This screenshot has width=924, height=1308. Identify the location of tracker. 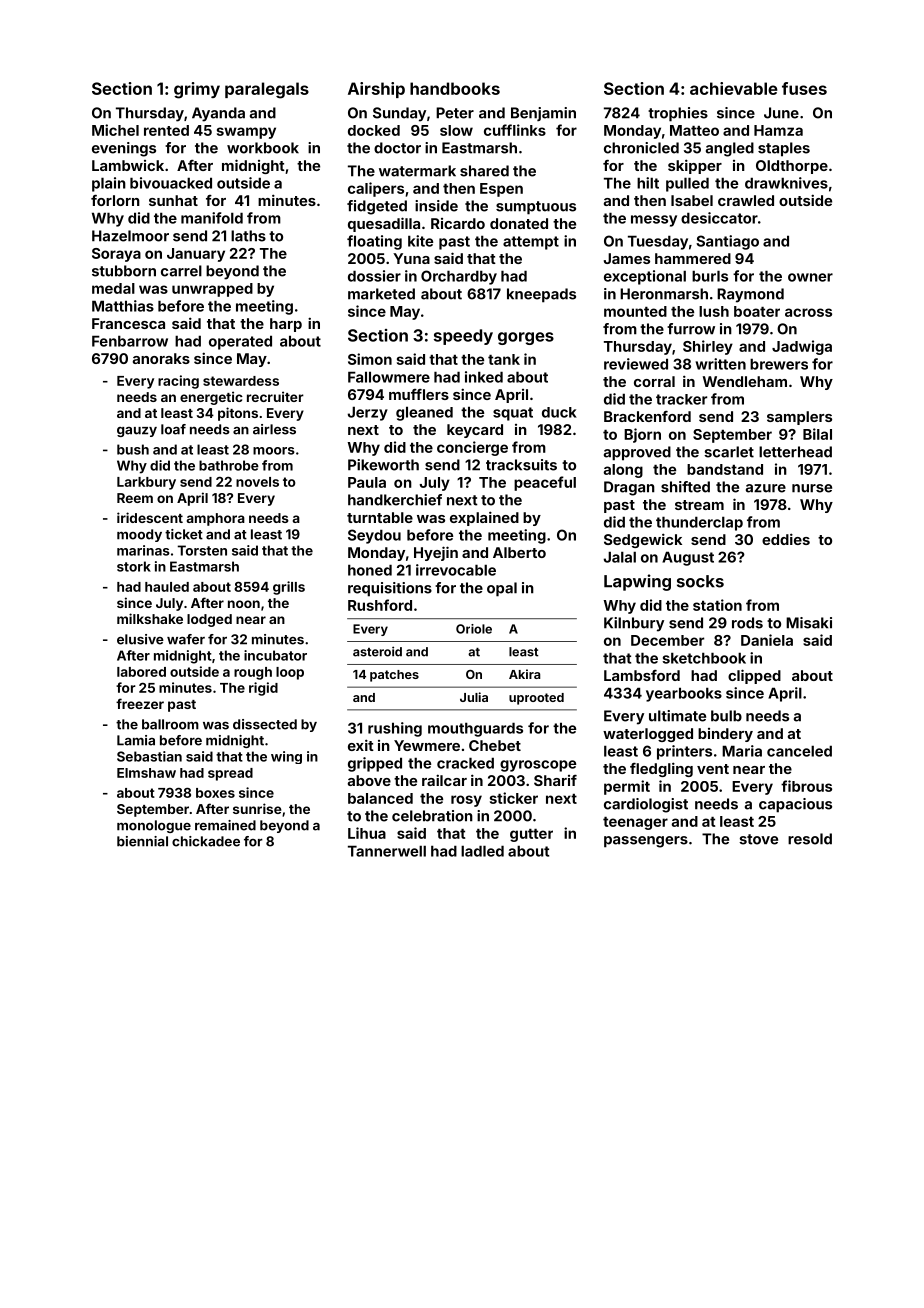
(681, 399).
